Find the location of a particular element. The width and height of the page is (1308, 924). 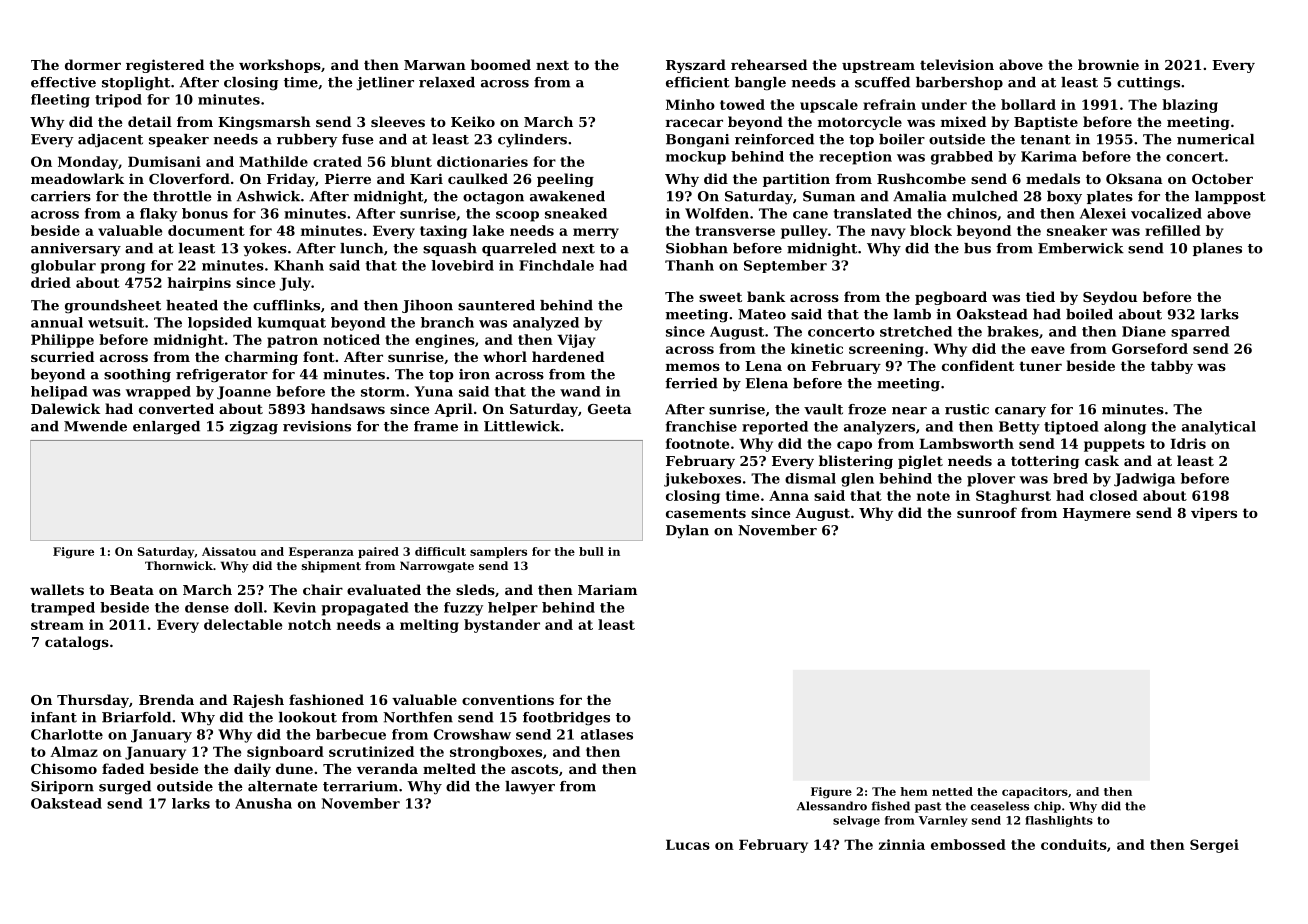

dormer is located at coordinates (93, 64).
